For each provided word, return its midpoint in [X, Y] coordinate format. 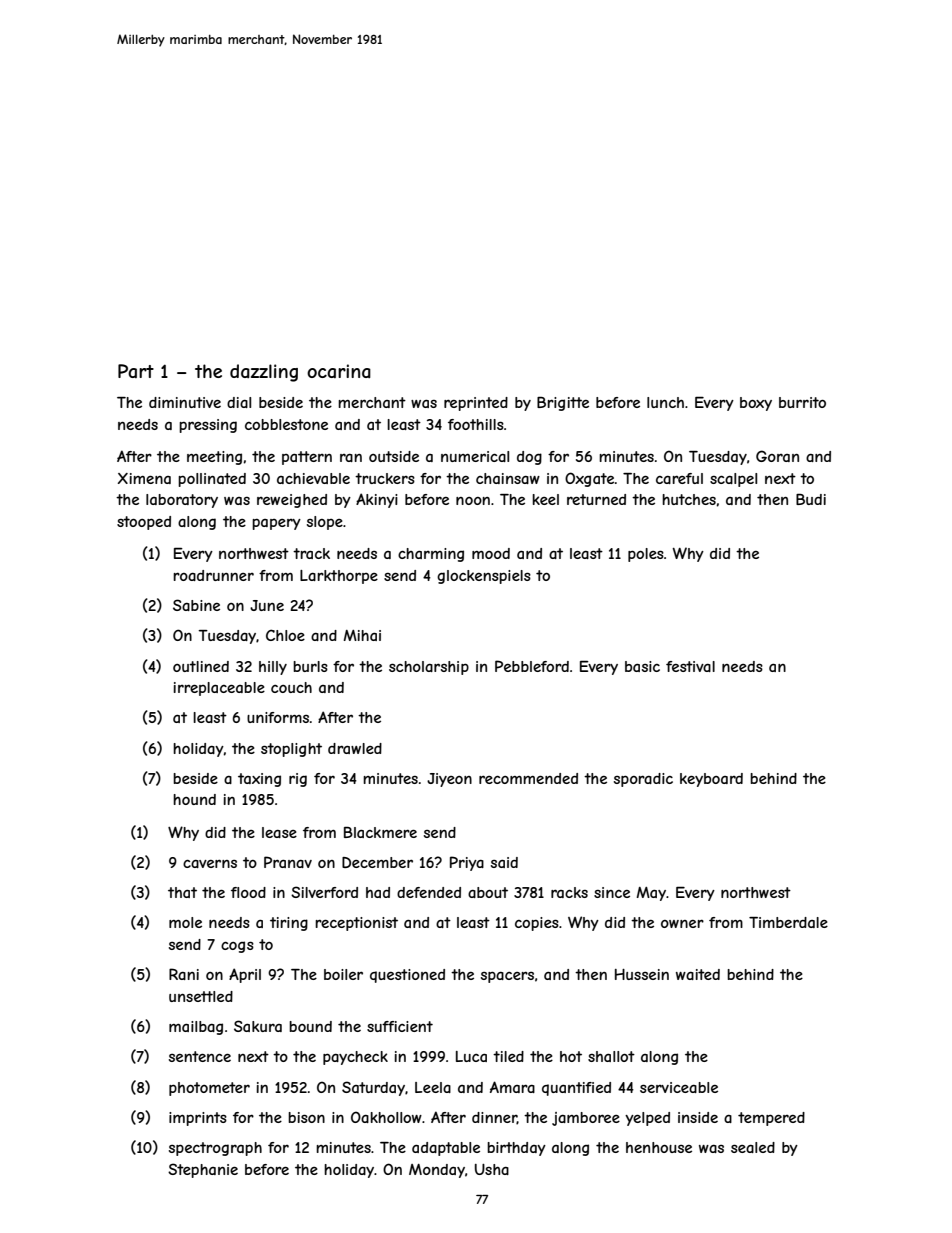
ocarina [339, 371]
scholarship [429, 668]
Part [136, 371]
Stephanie [203, 1170]
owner [682, 923]
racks [569, 892]
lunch [665, 402]
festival [690, 666]
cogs [237, 947]
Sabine [196, 605]
